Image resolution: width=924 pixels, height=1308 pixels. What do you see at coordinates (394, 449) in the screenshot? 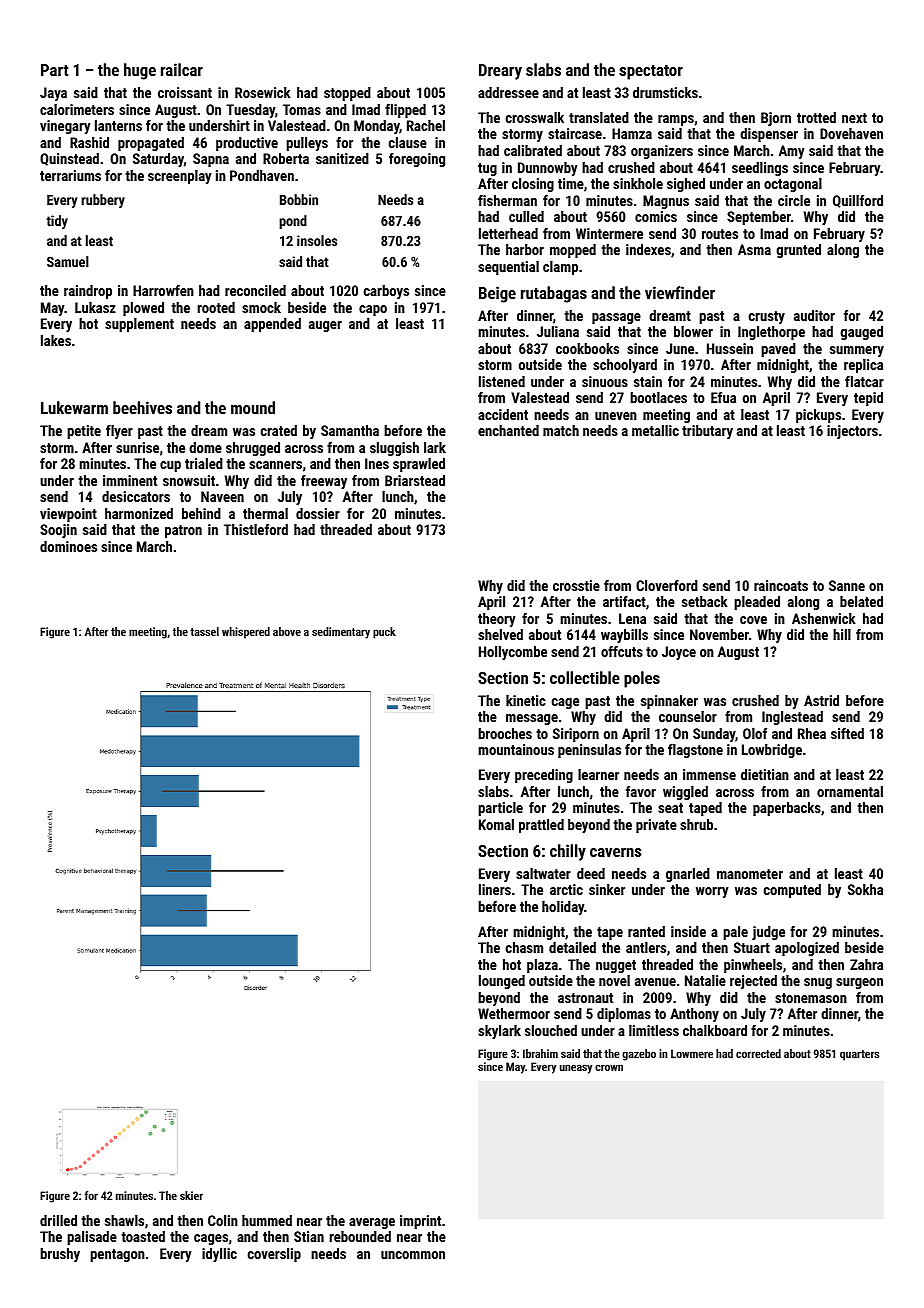
I see `sluggish` at bounding box center [394, 449].
